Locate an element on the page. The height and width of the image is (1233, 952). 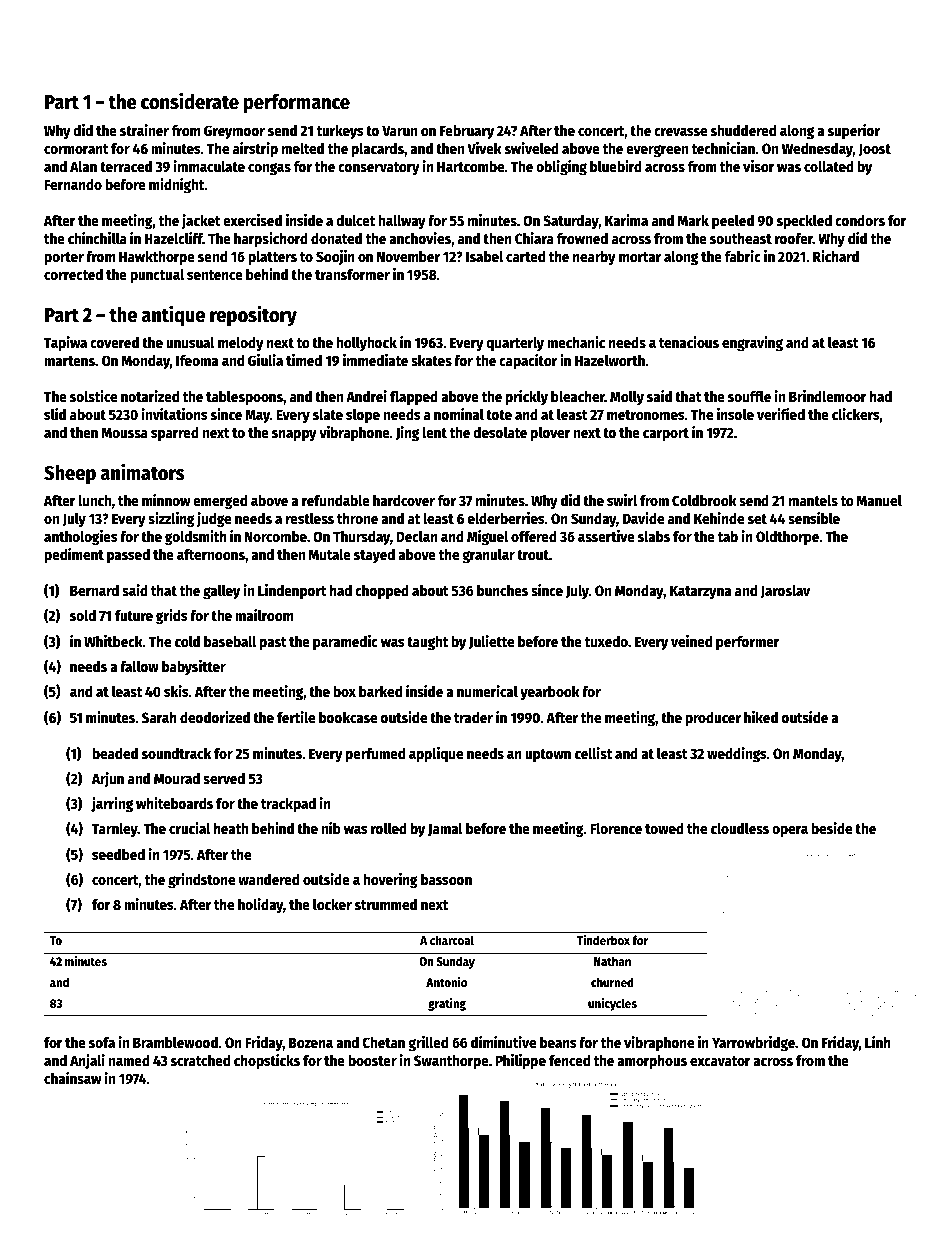
superior is located at coordinates (854, 131).
